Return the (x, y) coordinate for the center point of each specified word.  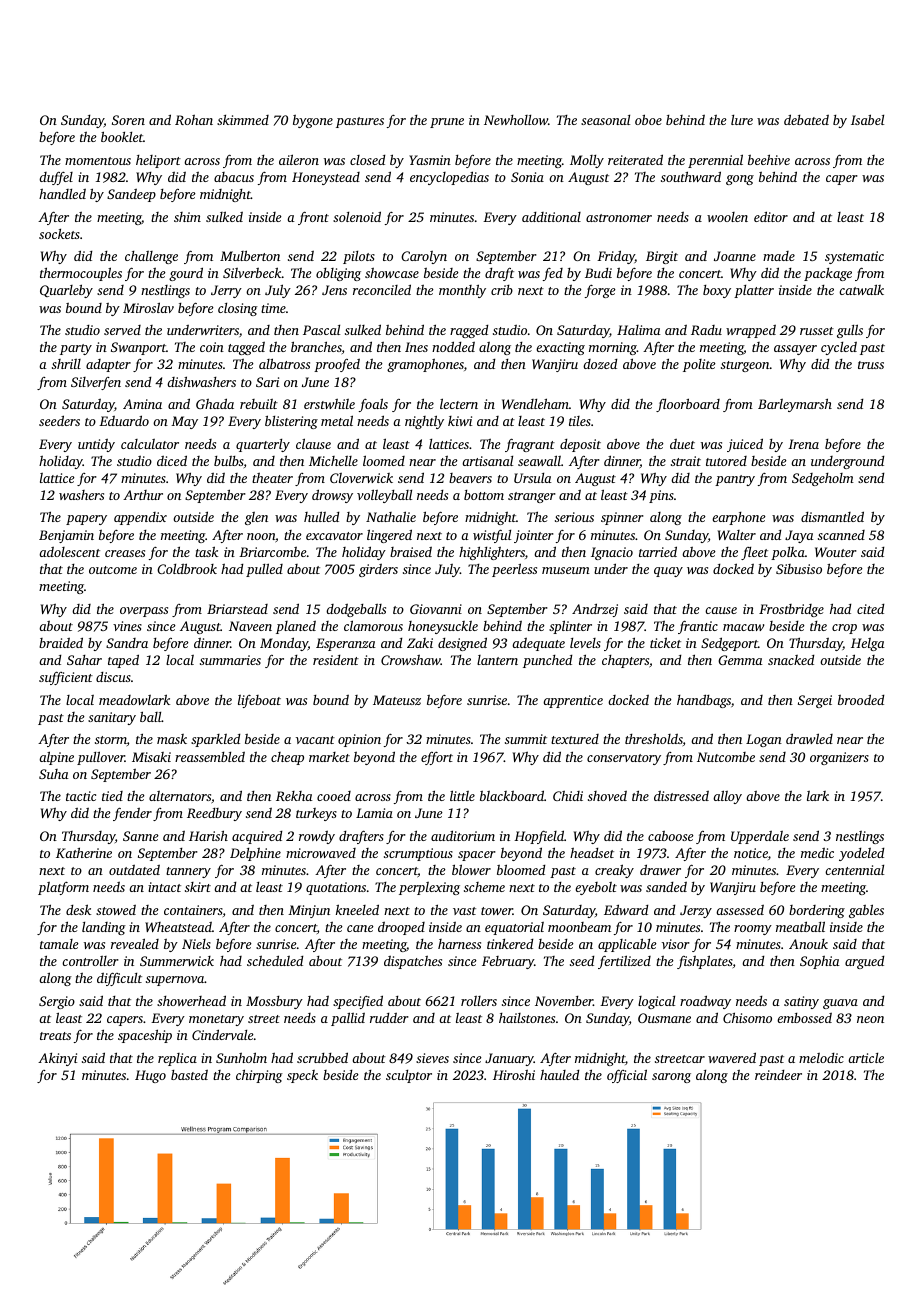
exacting (560, 348)
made (779, 256)
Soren (128, 120)
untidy (96, 445)
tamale (59, 944)
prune (447, 123)
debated (806, 119)
